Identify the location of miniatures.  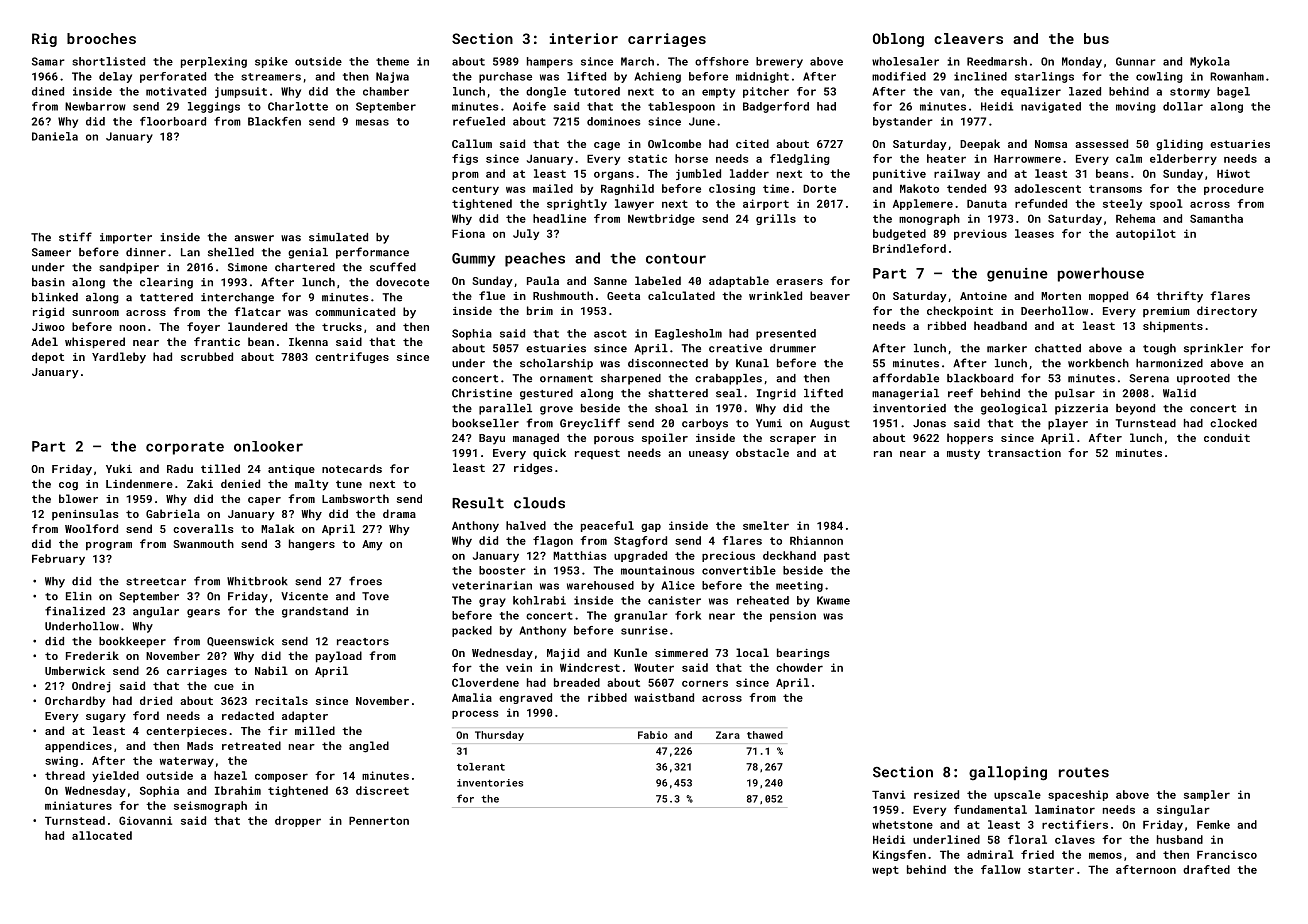
(78, 805).
